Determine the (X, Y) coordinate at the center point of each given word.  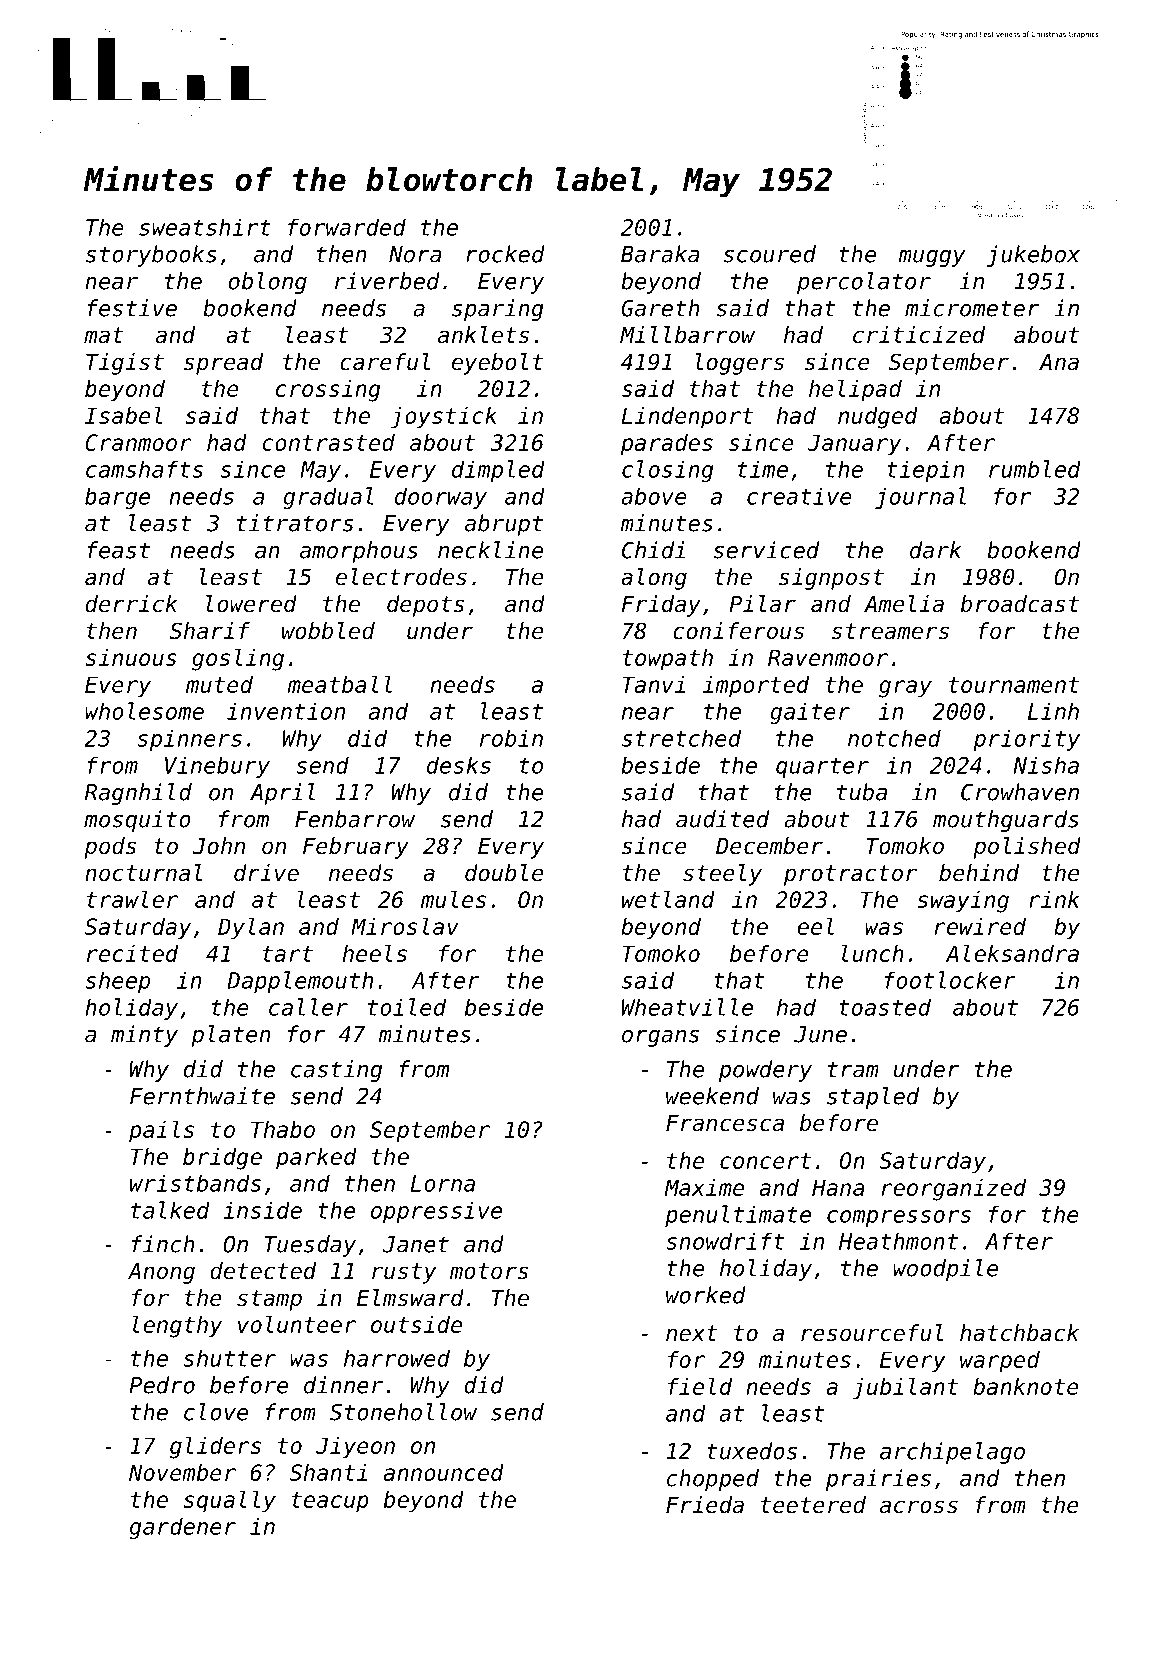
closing (667, 471)
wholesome (145, 711)
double (504, 873)
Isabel (123, 415)
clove (216, 1412)
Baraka (660, 254)
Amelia (904, 604)
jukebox (1033, 256)
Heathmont (898, 1241)
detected (263, 1271)
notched (894, 738)
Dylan (251, 928)
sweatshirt (205, 227)
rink (1054, 899)
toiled (407, 1007)
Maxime (704, 1187)
